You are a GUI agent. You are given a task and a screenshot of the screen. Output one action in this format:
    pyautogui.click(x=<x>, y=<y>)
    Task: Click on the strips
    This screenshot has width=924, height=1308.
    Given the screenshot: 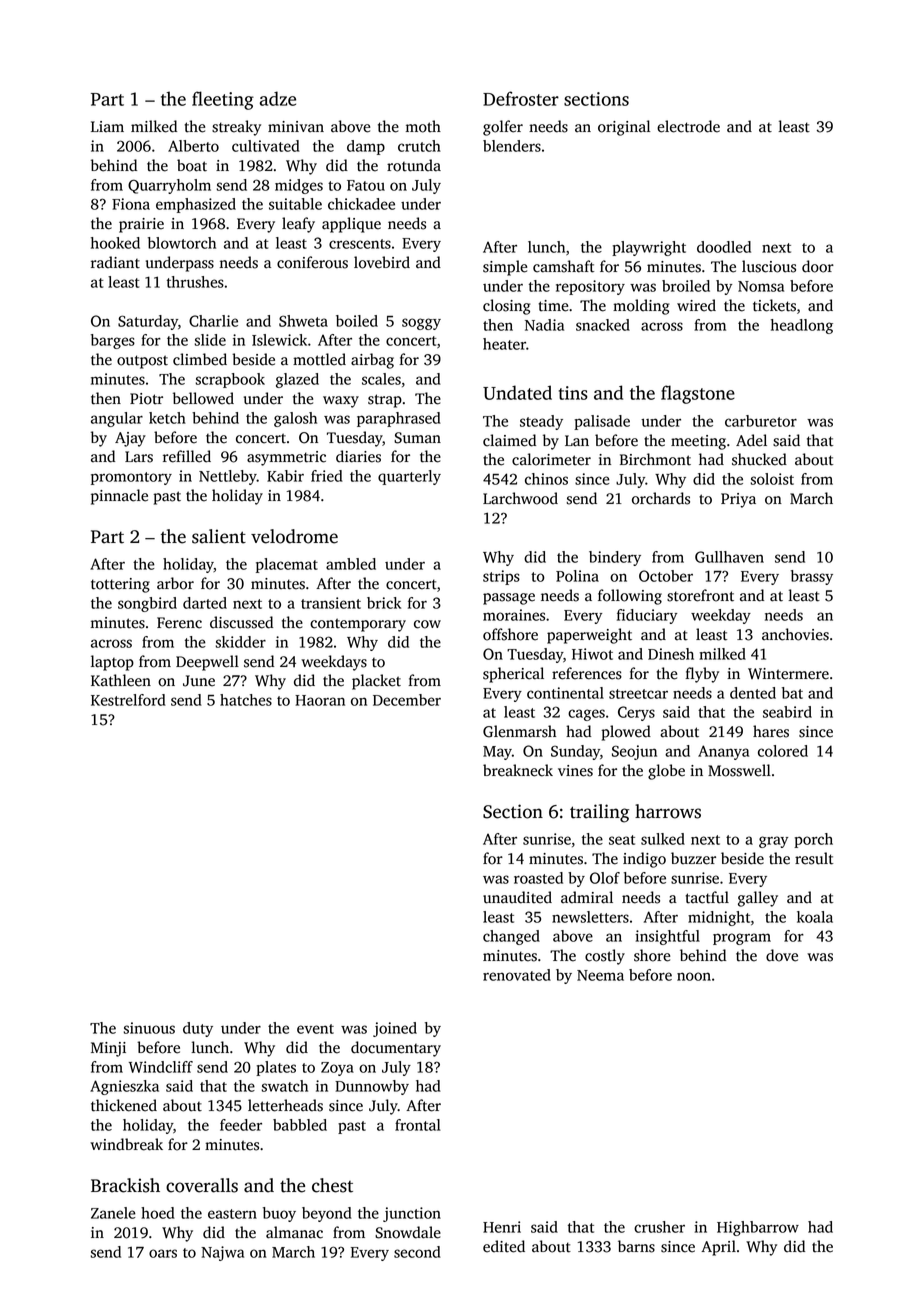 What is the action you would take?
    pyautogui.click(x=501, y=577)
